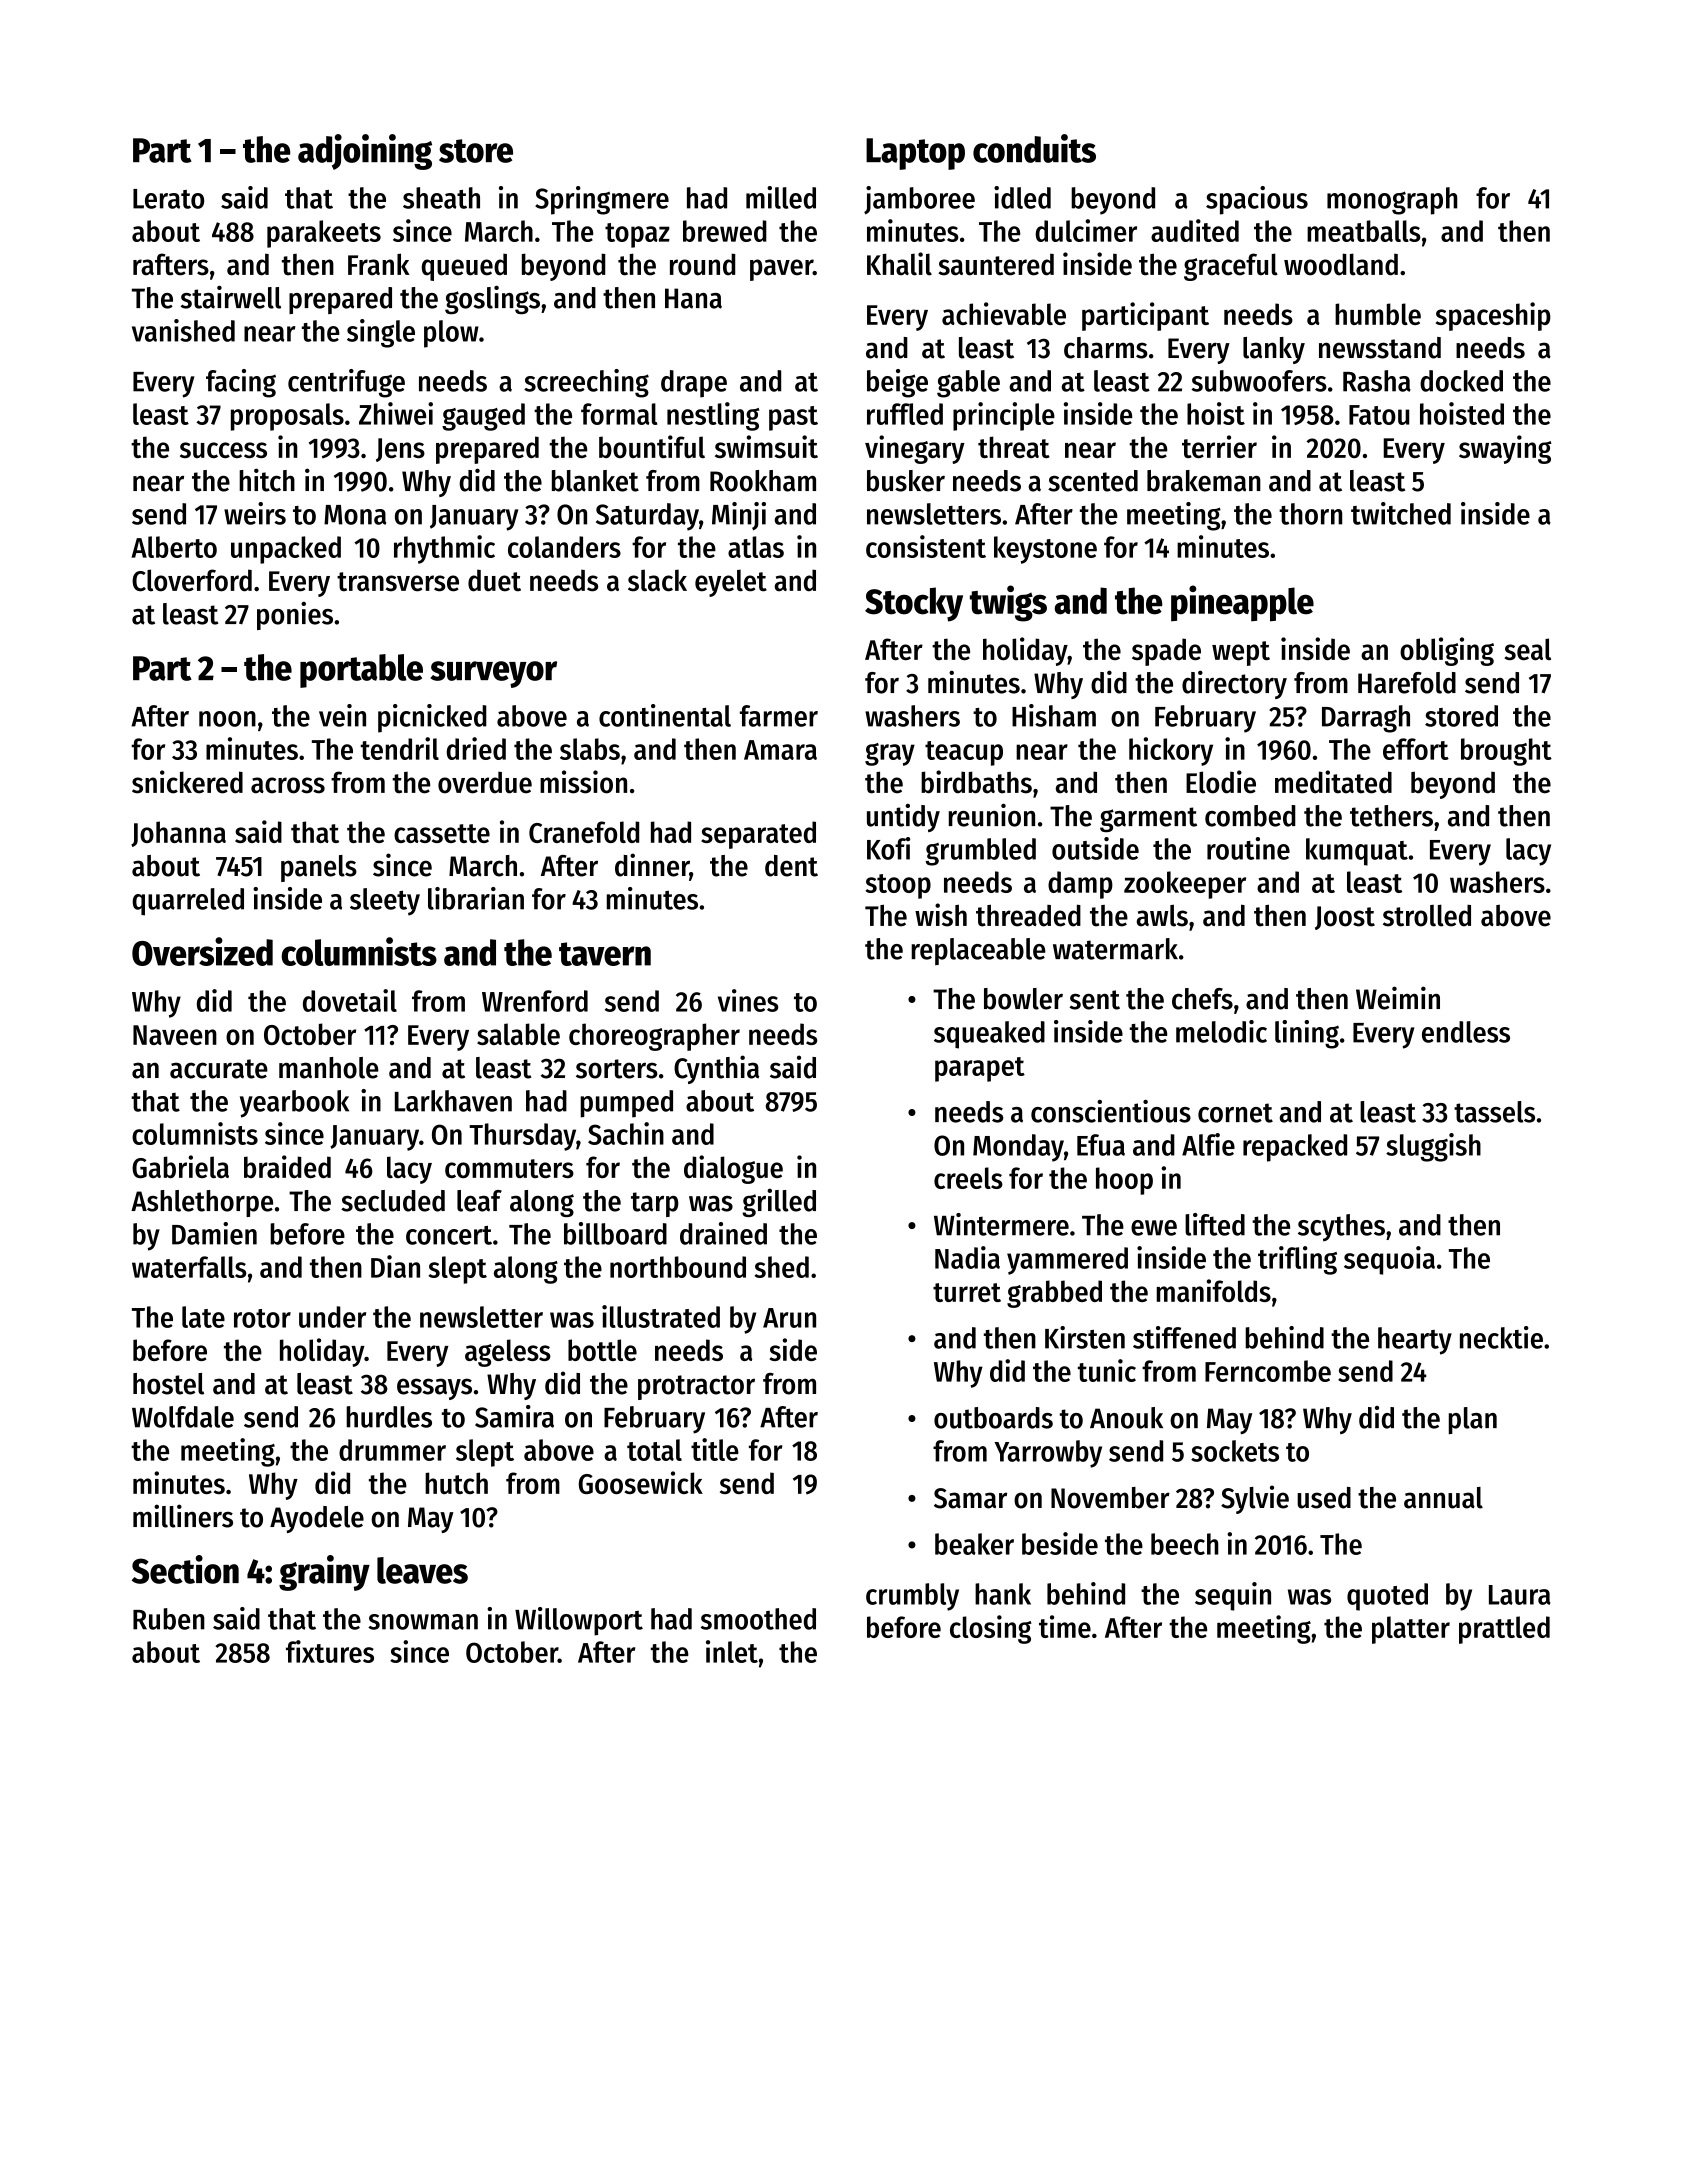 The height and width of the screenshot is (2178, 1683). I want to click on prattled, so click(1504, 1630).
